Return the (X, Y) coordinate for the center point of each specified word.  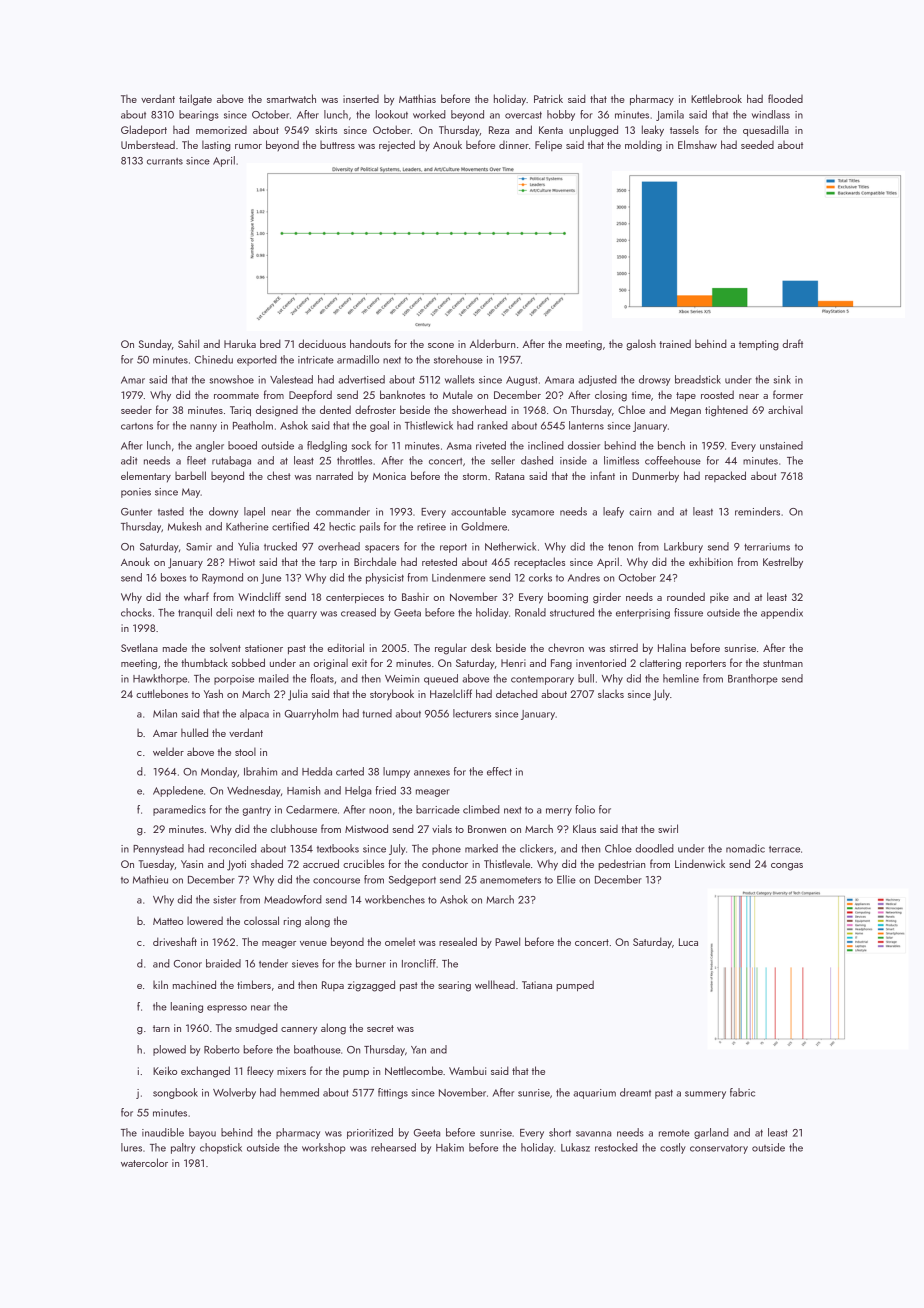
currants (165, 161)
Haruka (240, 343)
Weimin (402, 679)
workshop (324, 1148)
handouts (370, 343)
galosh (641, 345)
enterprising (643, 614)
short (560, 1132)
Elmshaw (697, 144)
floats (322, 678)
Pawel (507, 941)
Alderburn (492, 343)
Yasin (192, 864)
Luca (688, 942)
